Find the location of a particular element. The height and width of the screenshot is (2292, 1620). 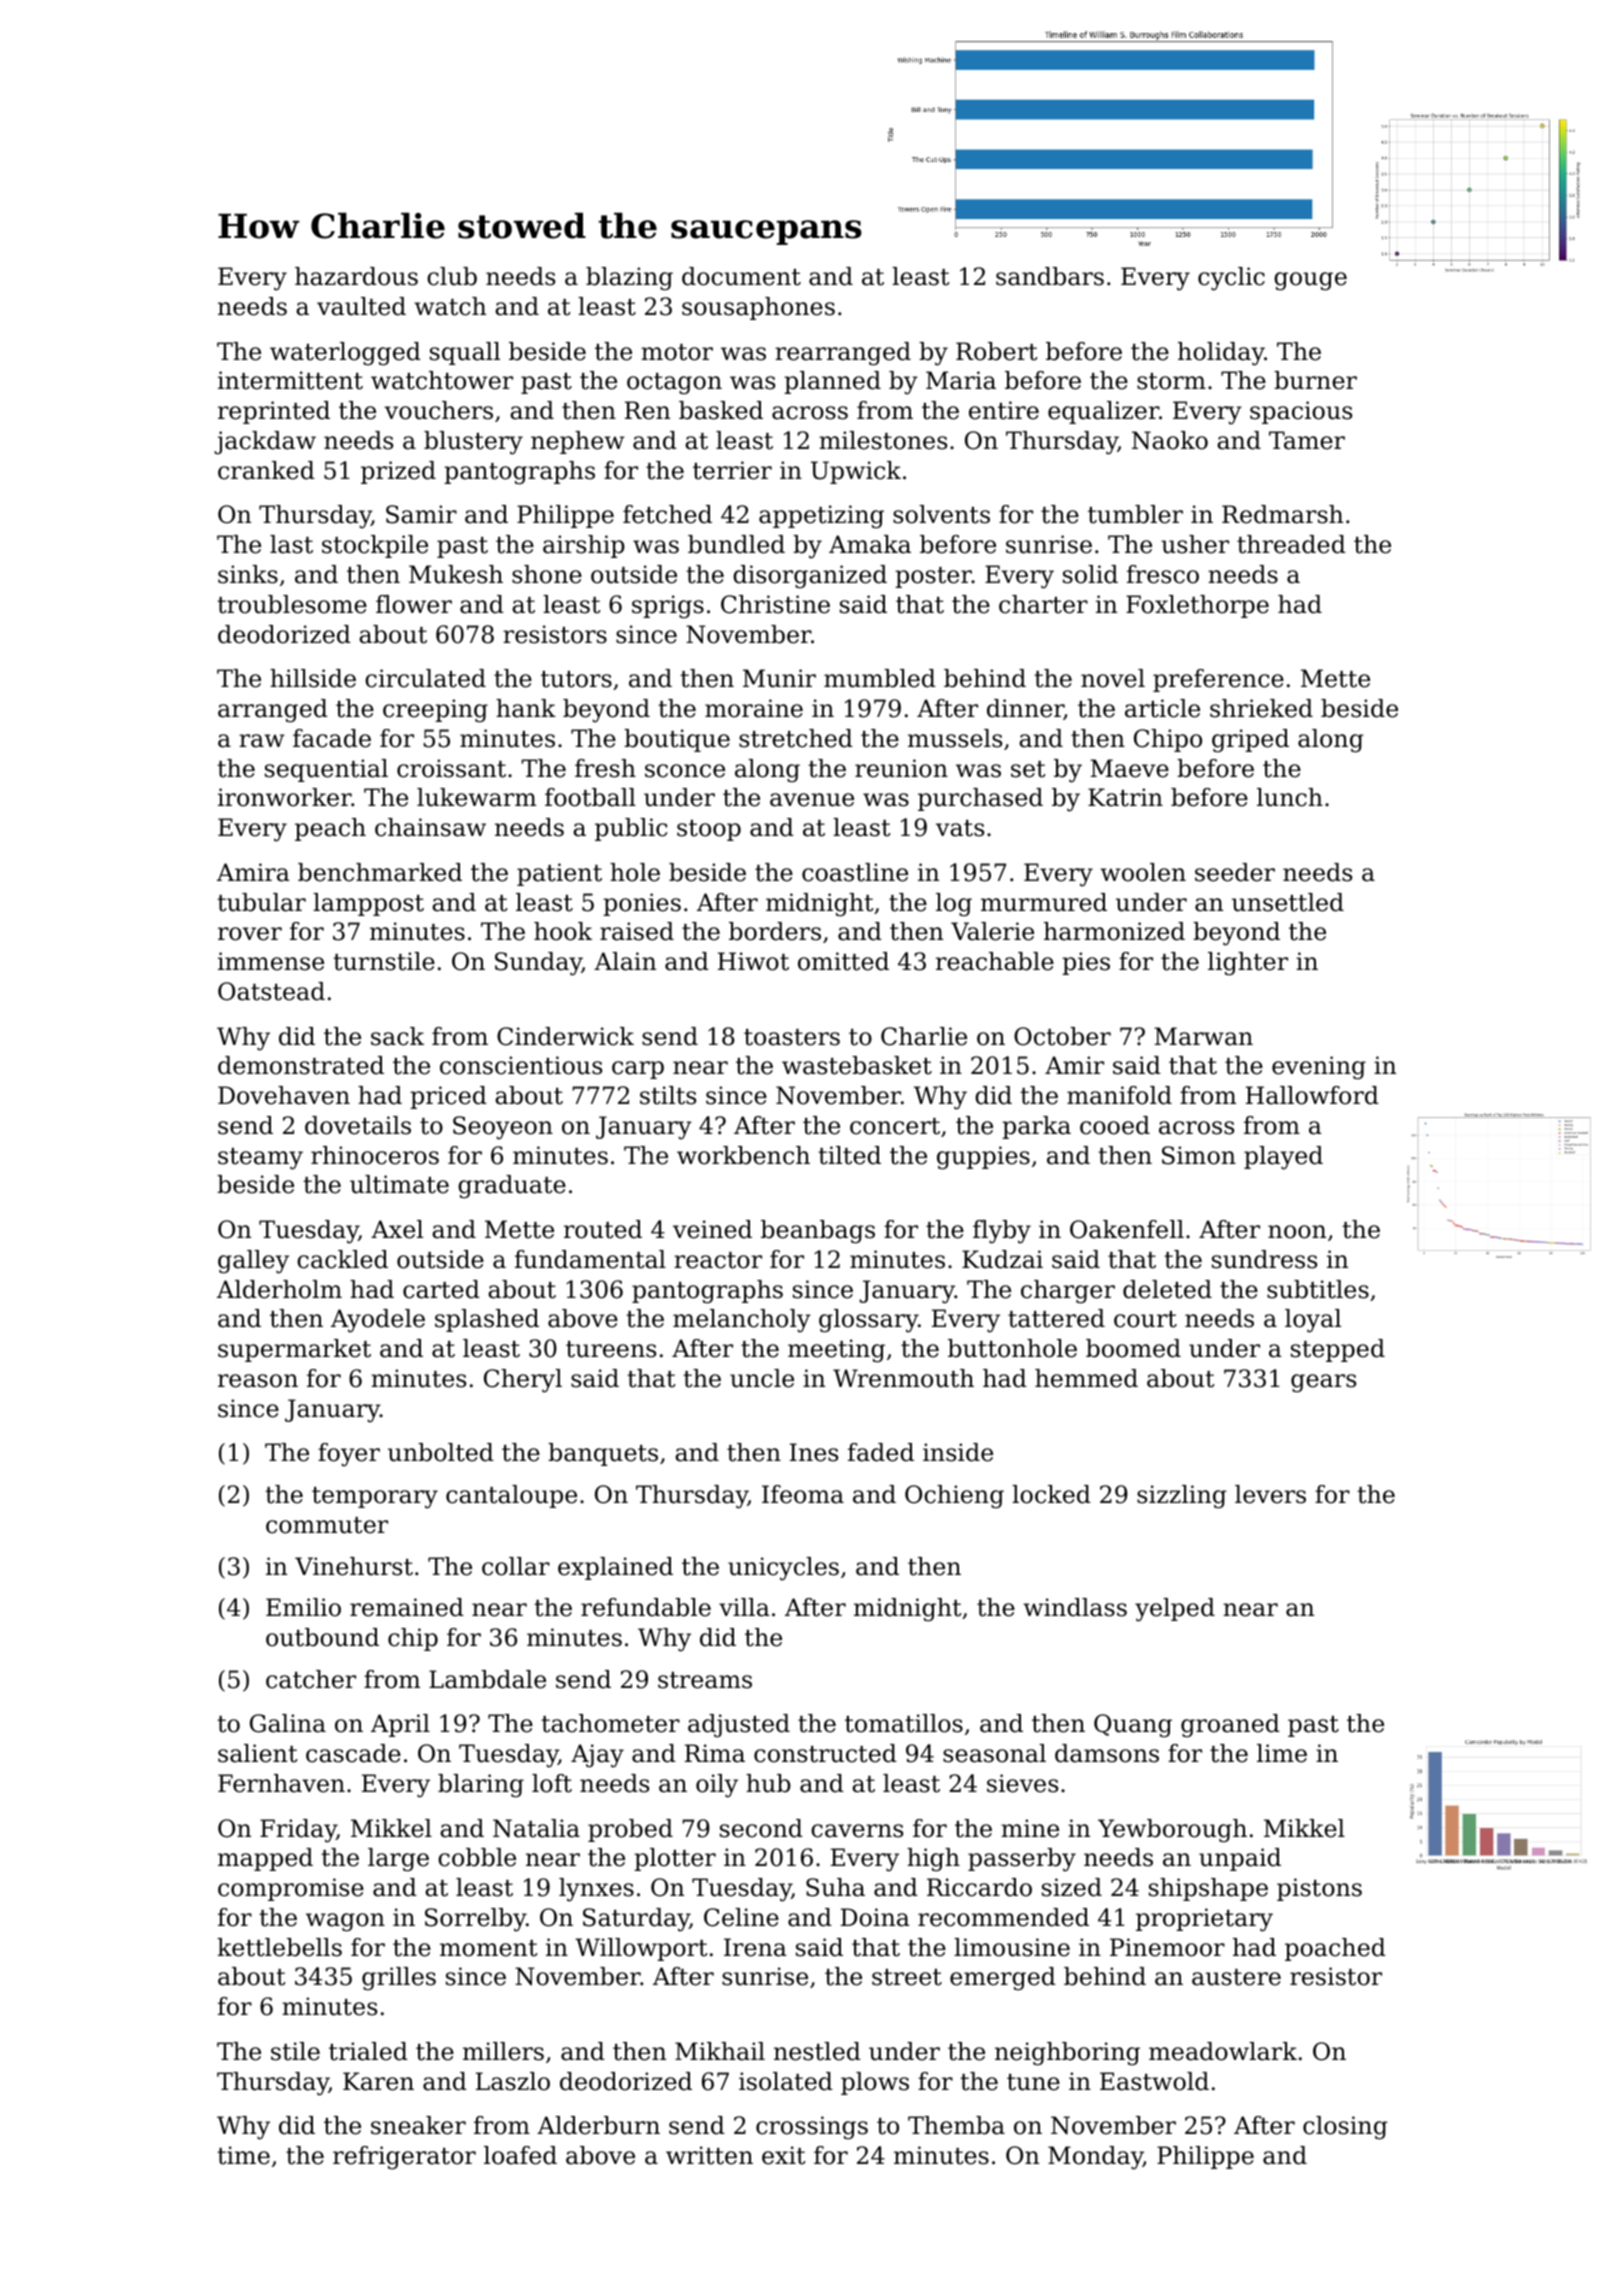

locked is located at coordinates (1051, 1494).
